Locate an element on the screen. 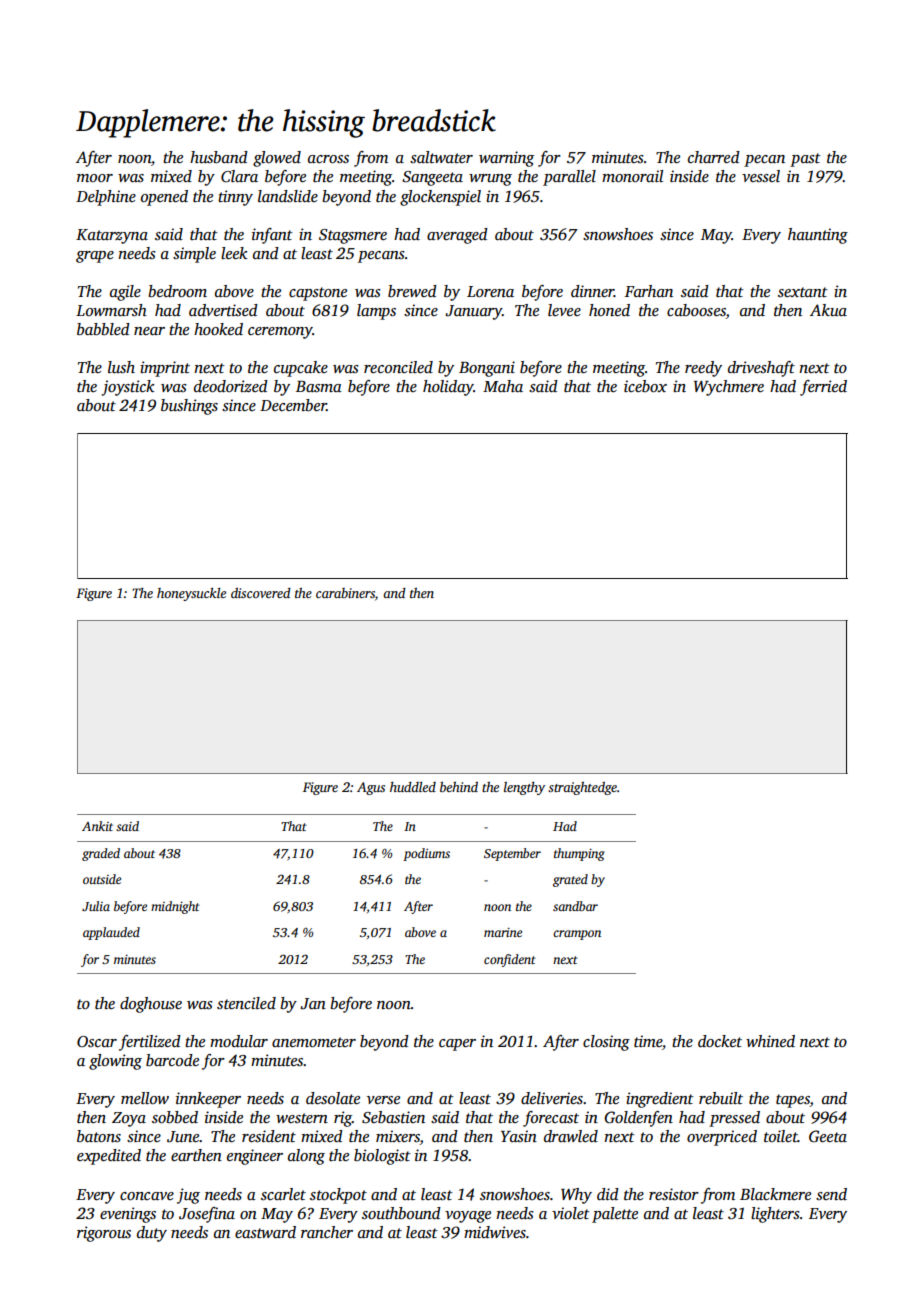  saltwater is located at coordinates (441, 157).
